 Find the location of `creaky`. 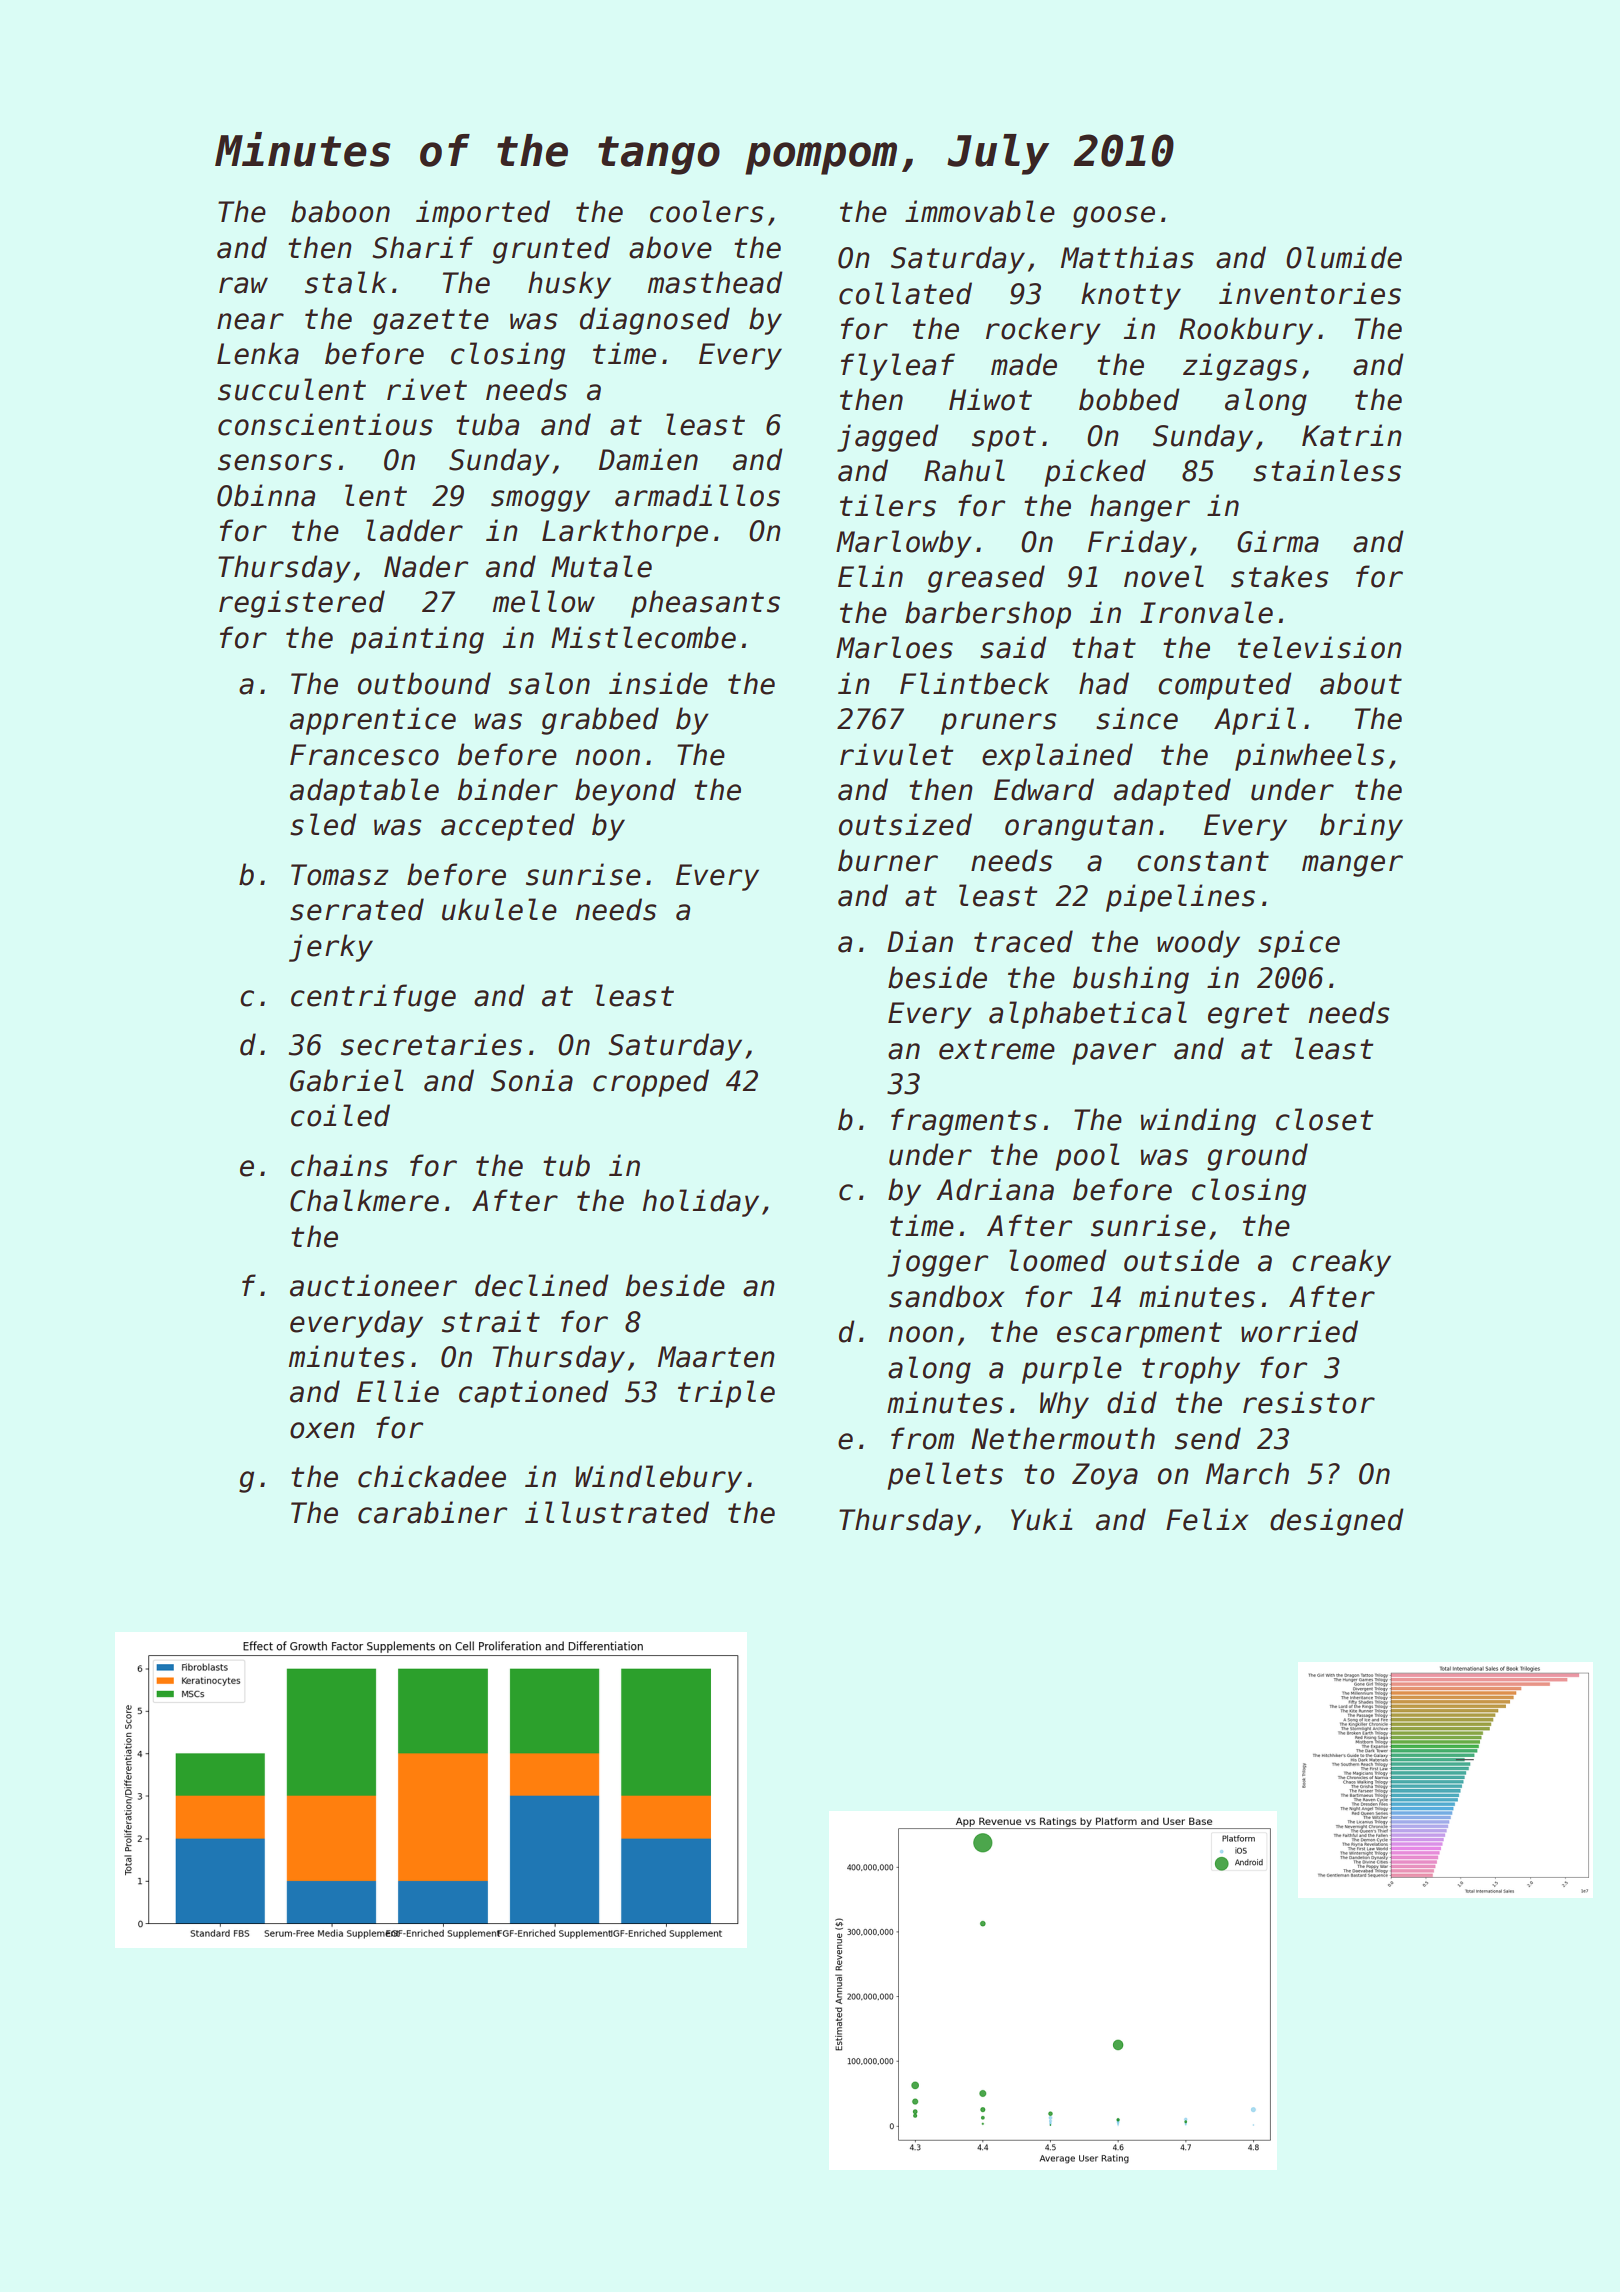

creaky is located at coordinates (1341, 1263).
